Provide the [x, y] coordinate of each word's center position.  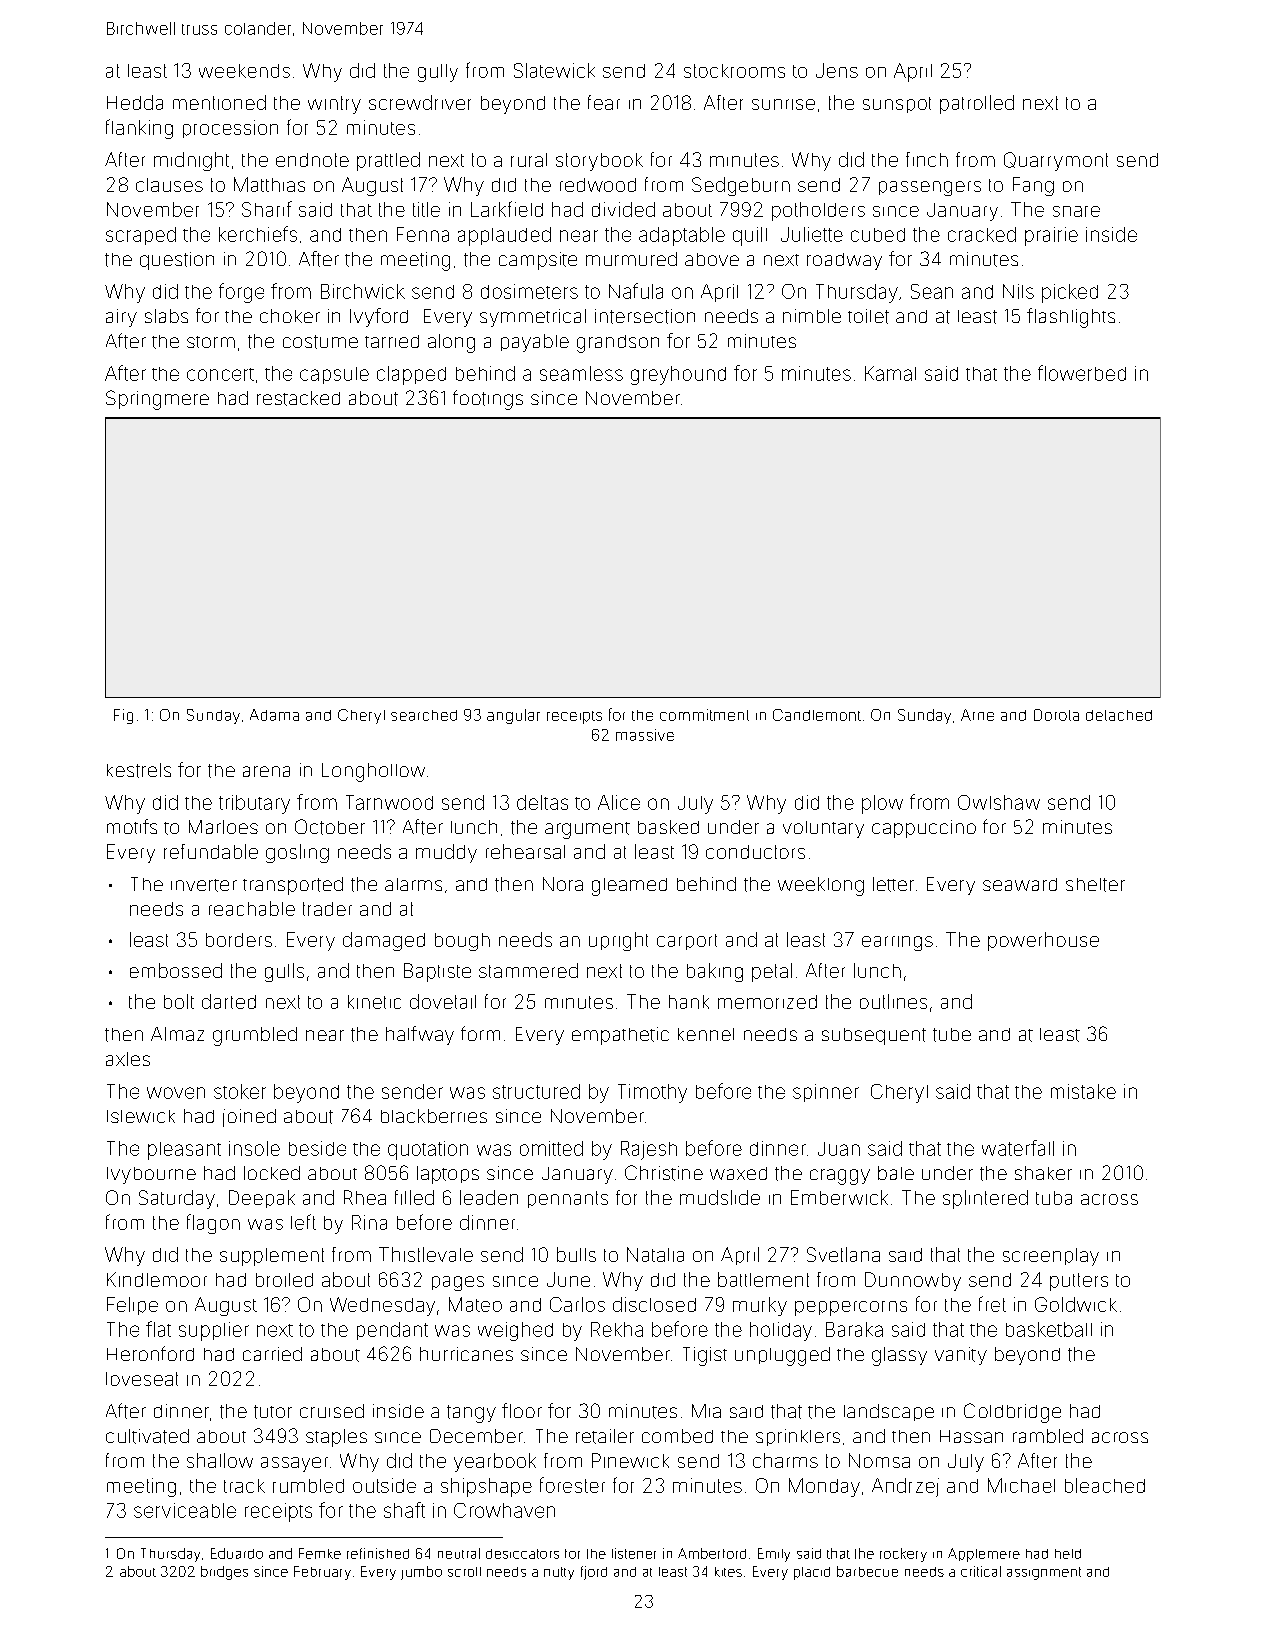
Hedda [135, 102]
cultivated [147, 1436]
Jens [837, 70]
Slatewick [554, 70]
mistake [1083, 1091]
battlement [763, 1279]
